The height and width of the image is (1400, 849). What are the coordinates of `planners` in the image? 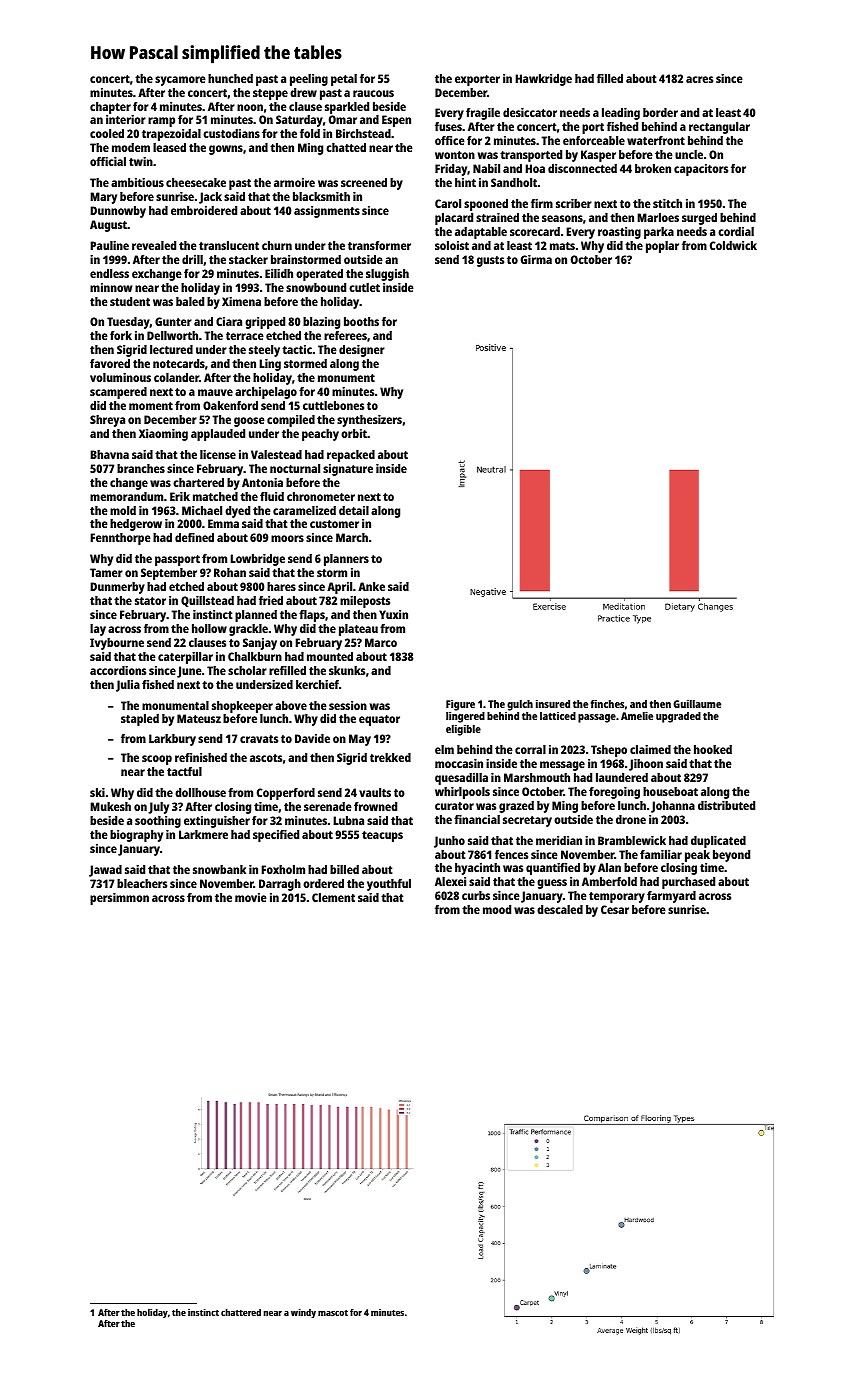 It's located at (346, 560).
